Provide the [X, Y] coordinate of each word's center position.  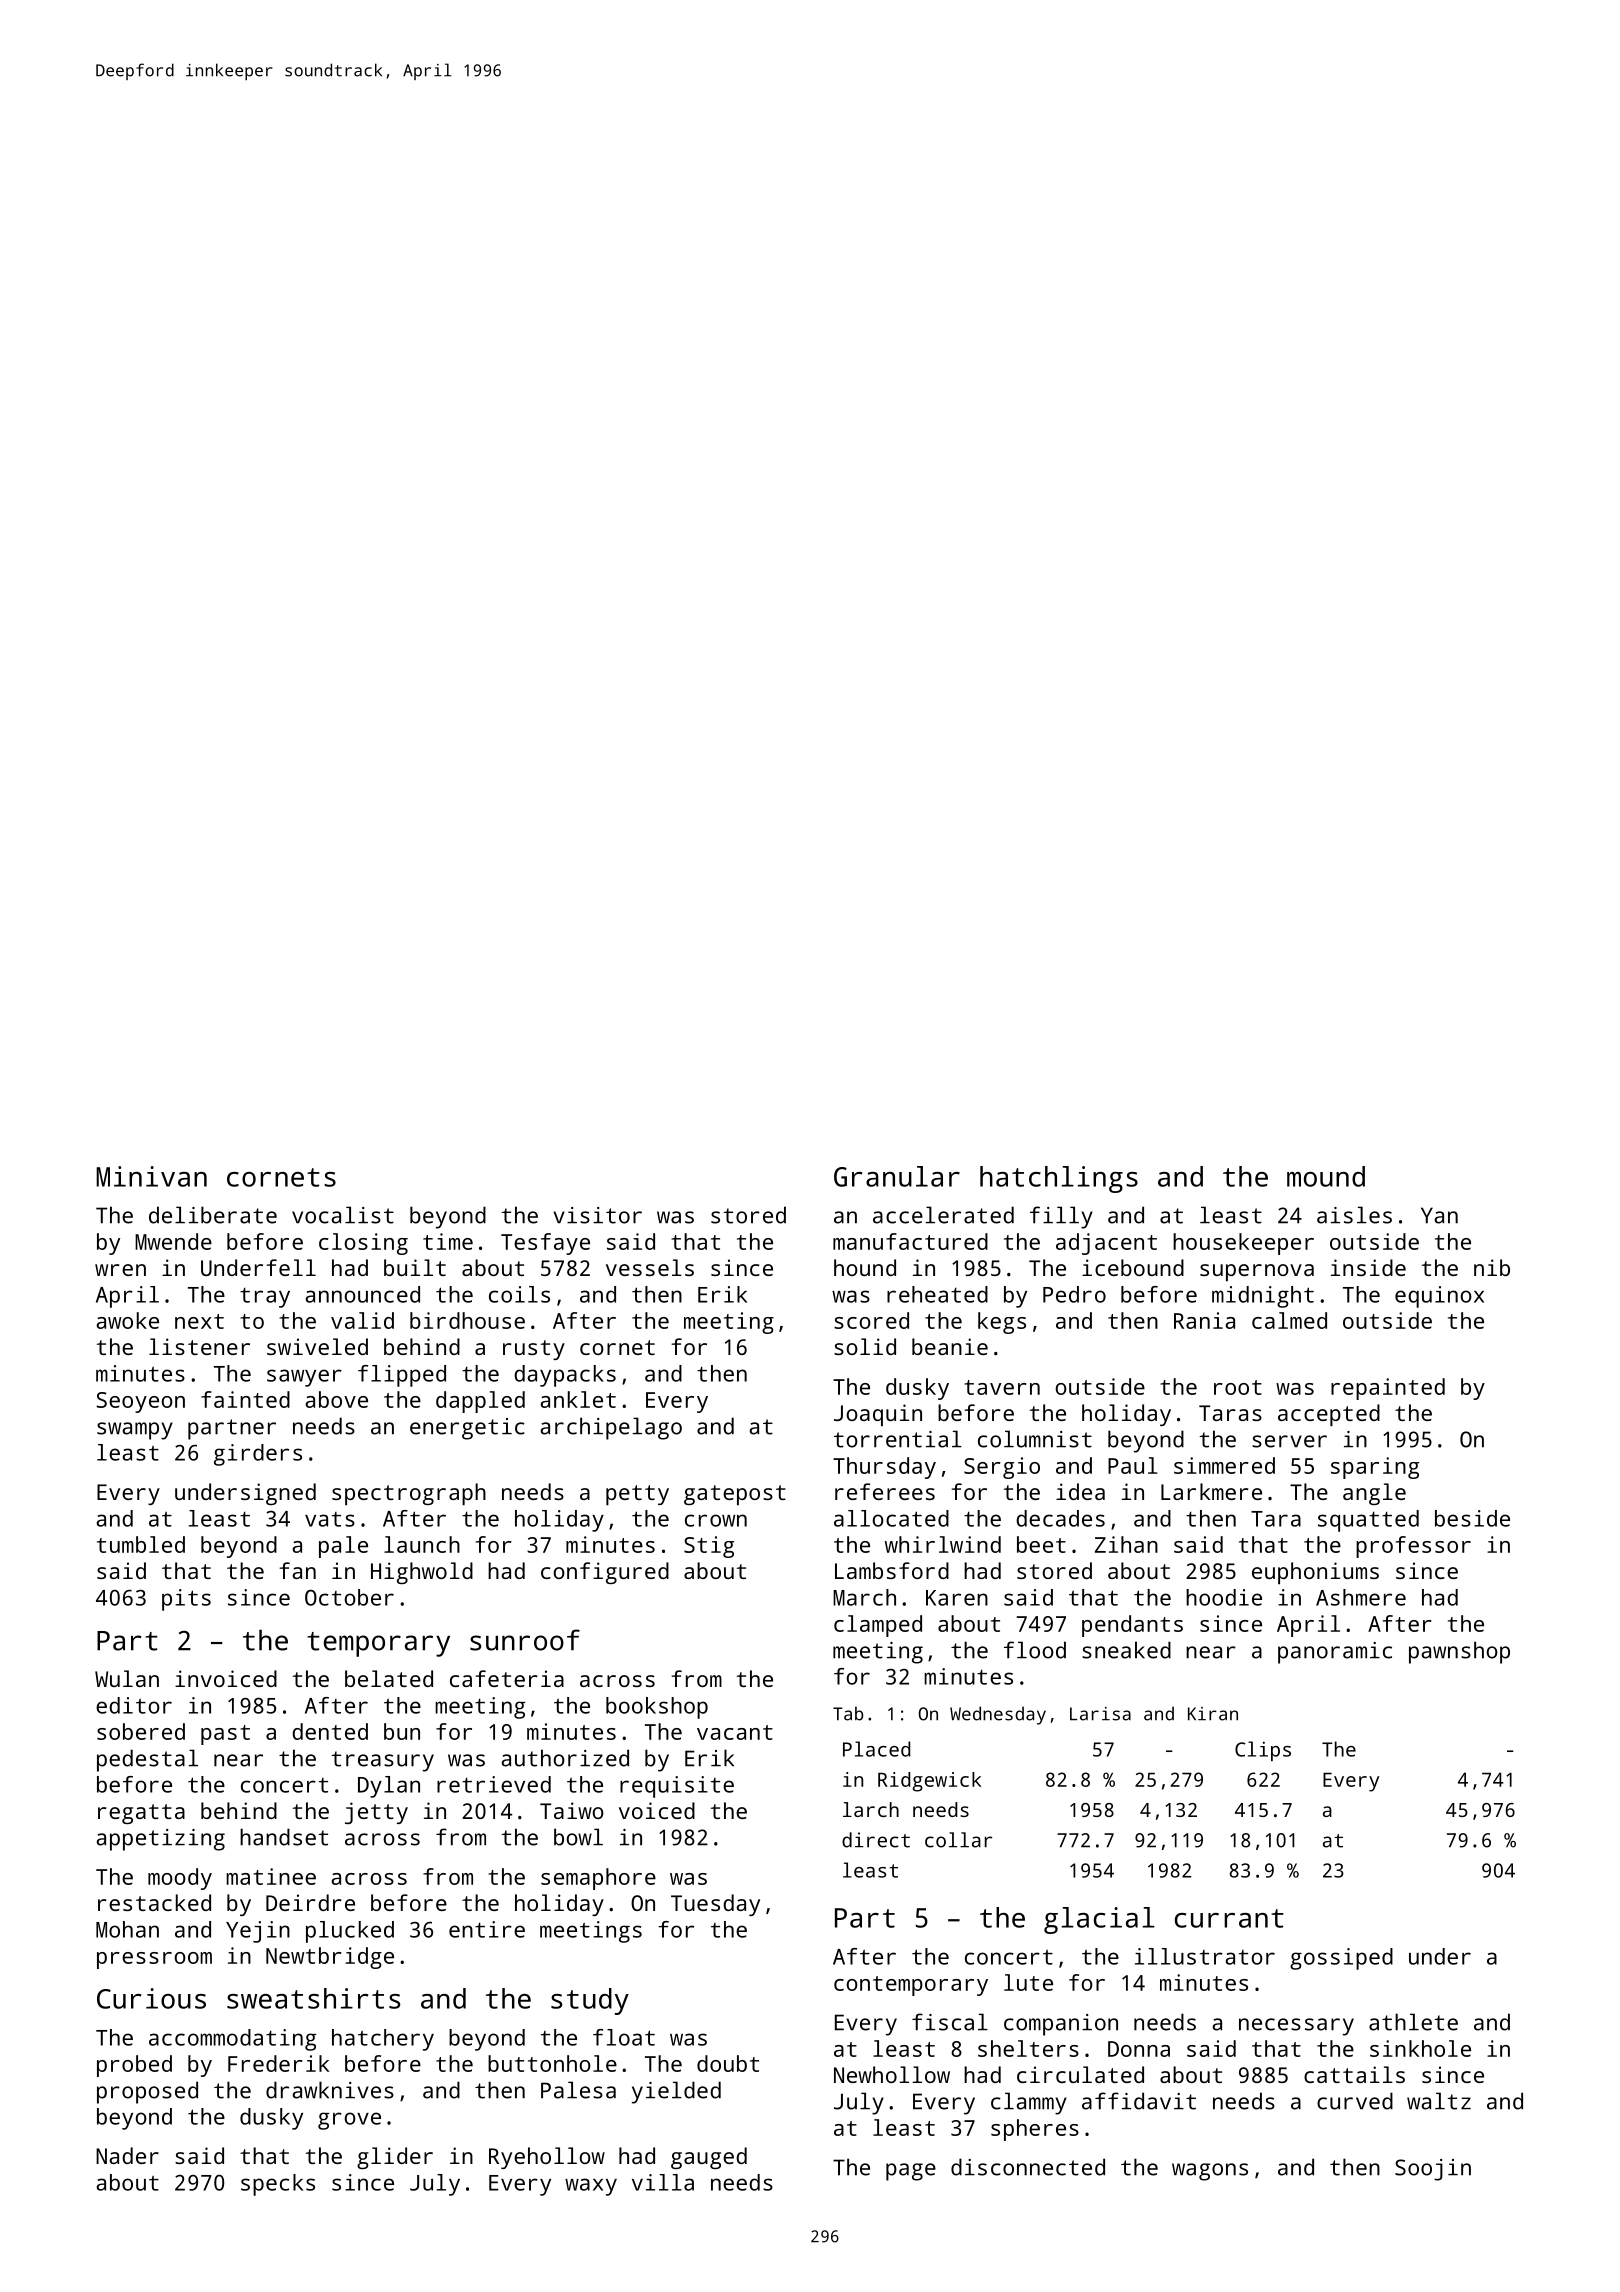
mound [1326, 1176]
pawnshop [1459, 1652]
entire [487, 1929]
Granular [897, 1176]
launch [422, 1544]
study [590, 2001]
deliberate [213, 1215]
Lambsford [892, 1570]
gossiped [1341, 1959]
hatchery [383, 2040]
